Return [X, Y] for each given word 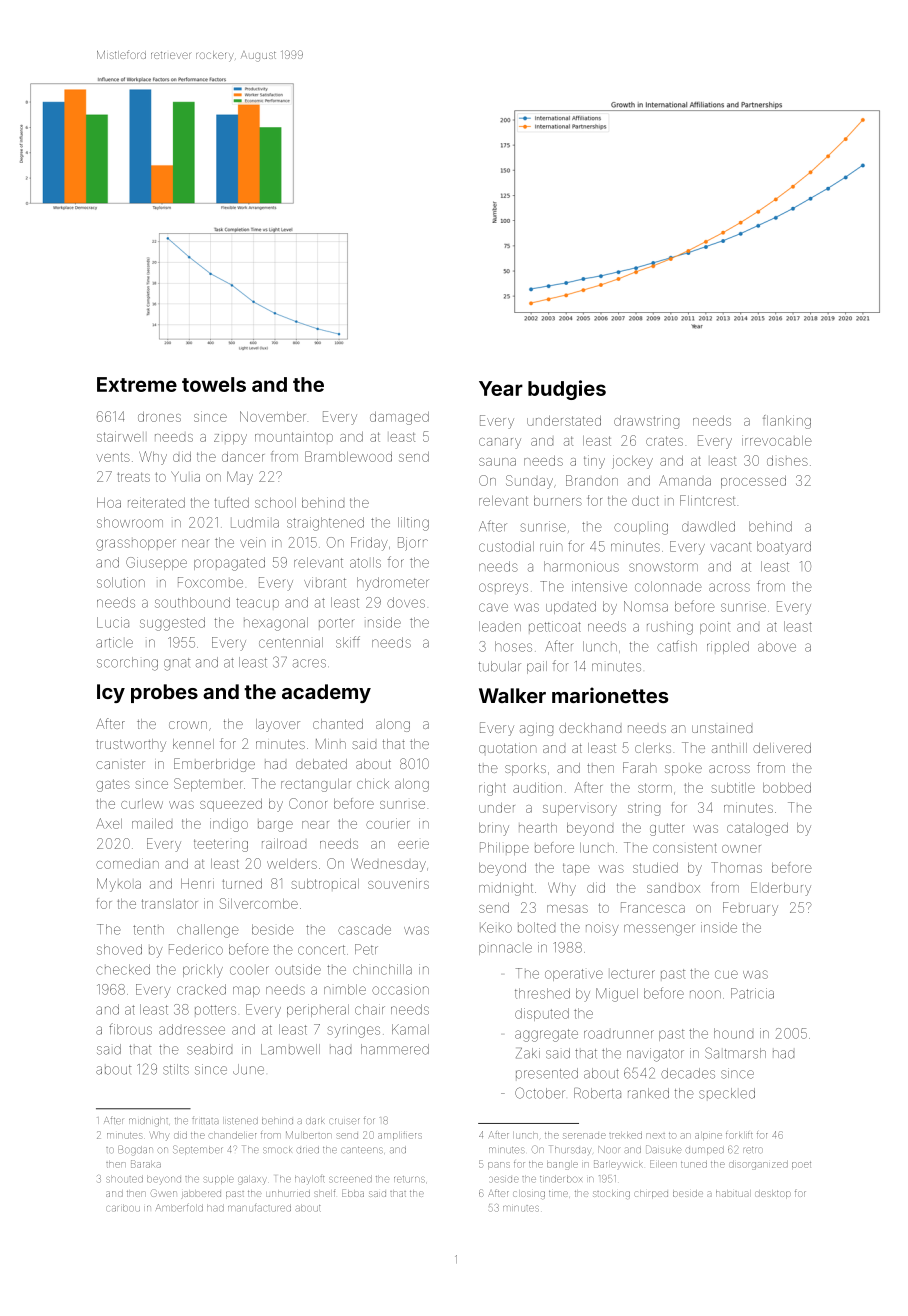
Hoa [109, 503]
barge [275, 826]
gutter [667, 829]
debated [321, 764]
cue [726, 974]
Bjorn [413, 544]
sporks [525, 769]
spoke [683, 770]
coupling [641, 529]
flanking [787, 422]
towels [214, 384]
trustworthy [131, 745]
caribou [123, 1208]
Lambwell [290, 1049]
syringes [354, 1031]
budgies [567, 390]
